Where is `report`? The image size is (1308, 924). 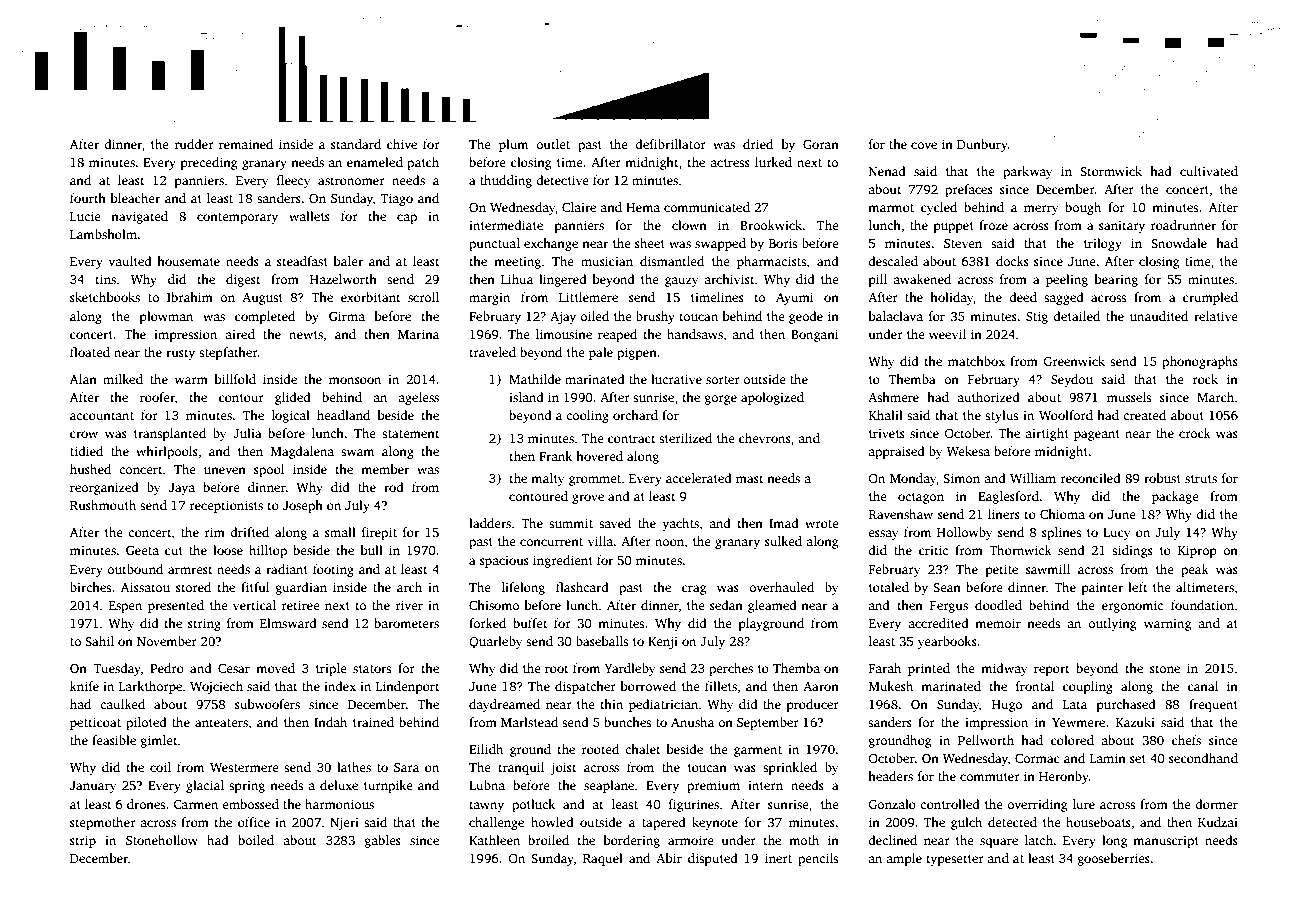
report is located at coordinates (1052, 670).
